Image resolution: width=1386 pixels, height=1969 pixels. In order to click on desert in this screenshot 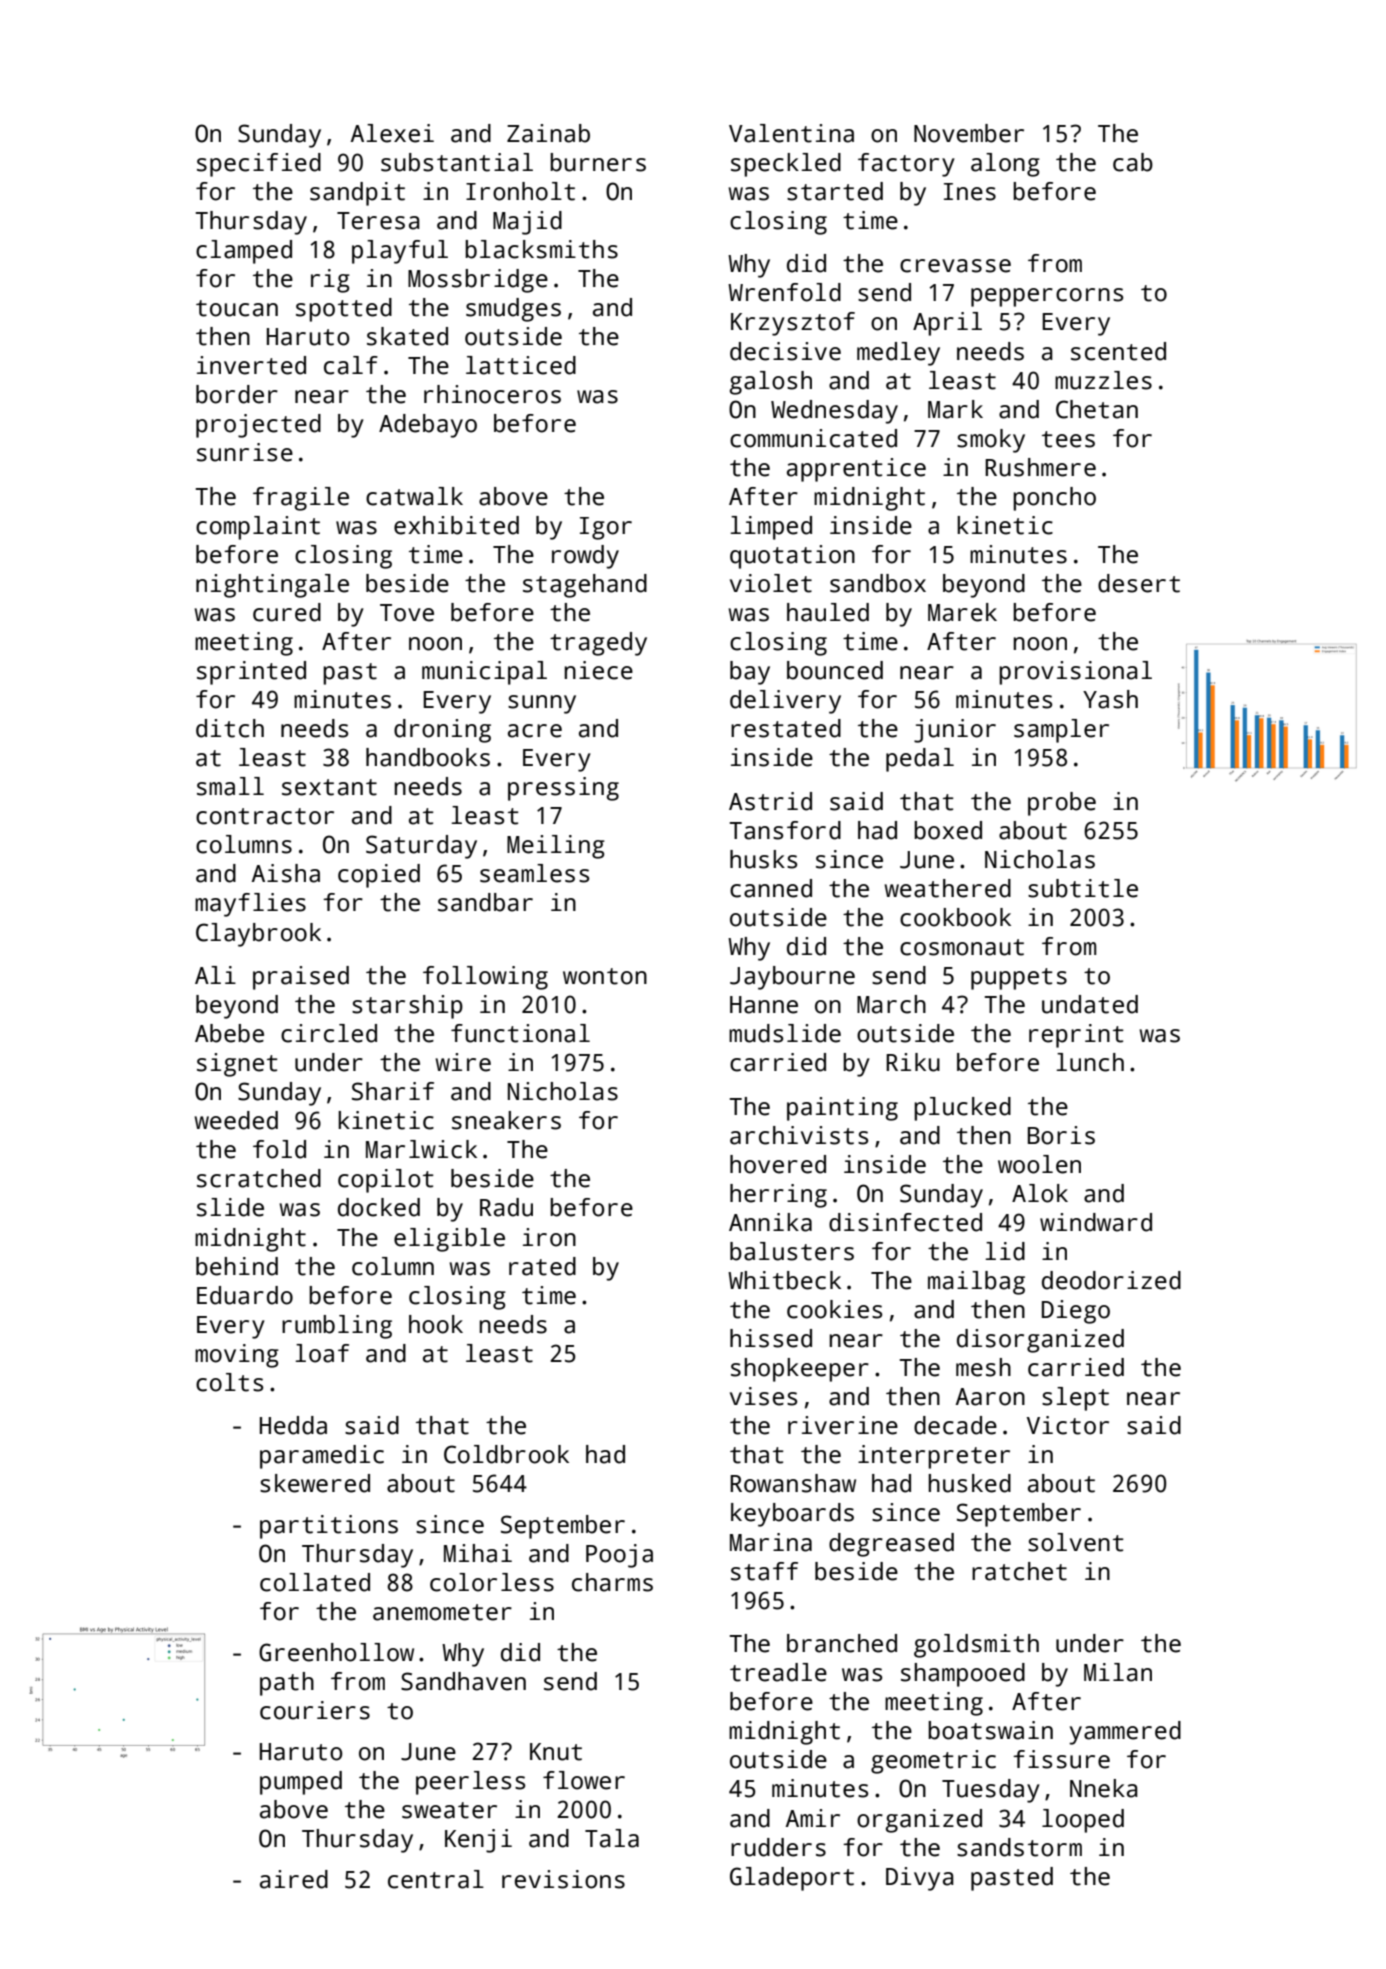, I will do `click(1139, 583)`.
